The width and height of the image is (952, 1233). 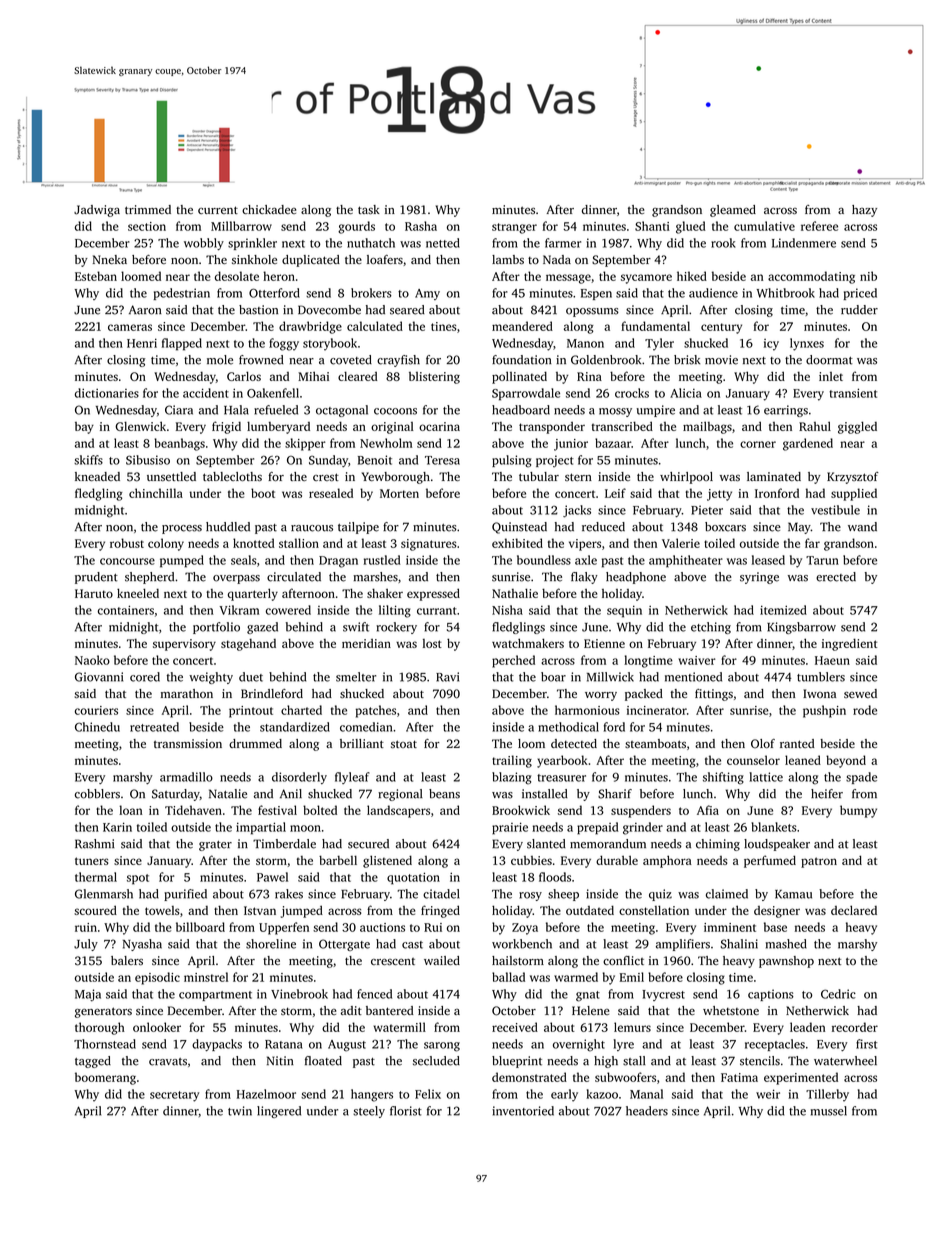 What do you see at coordinates (174, 1096) in the image?
I see `secretary` at bounding box center [174, 1096].
